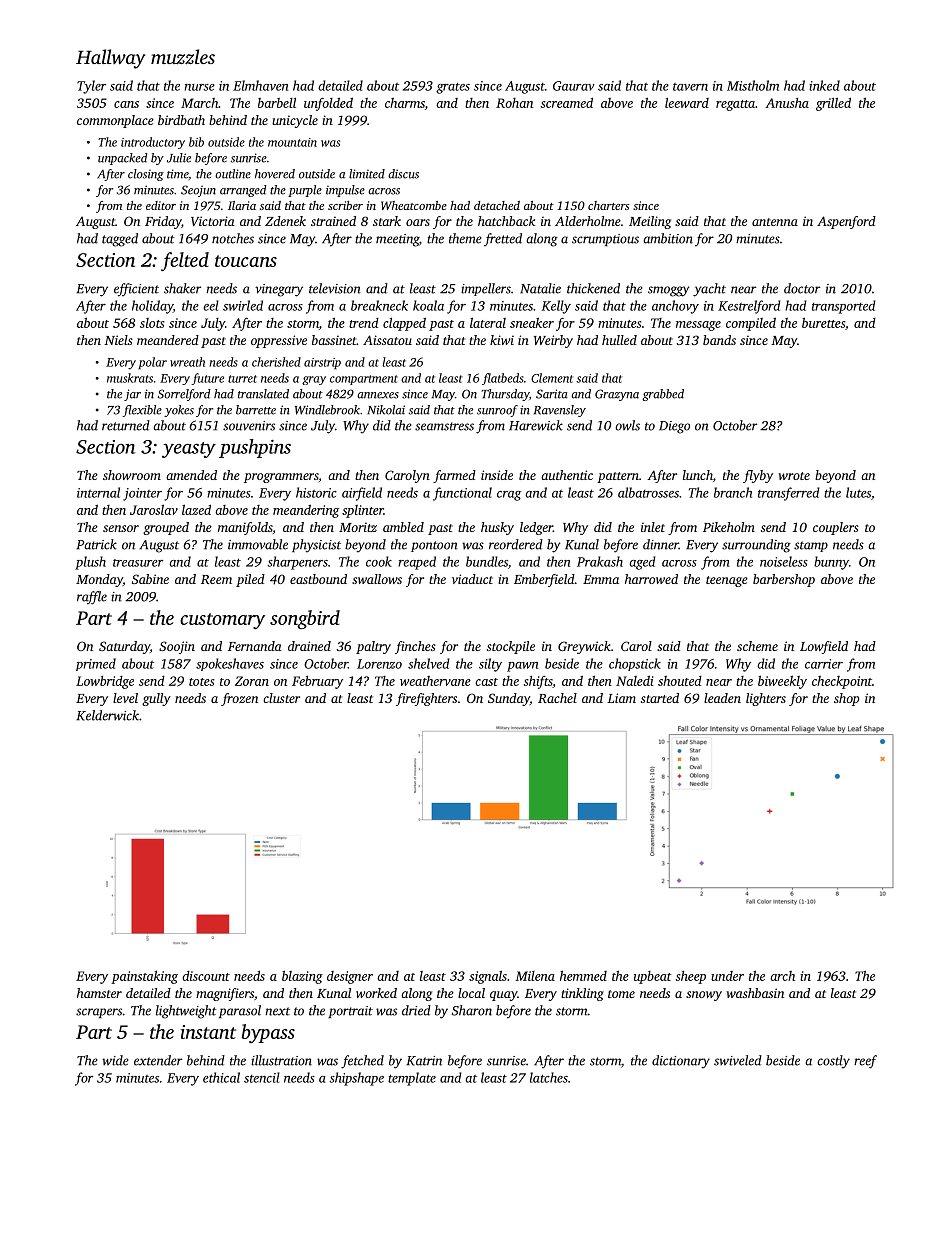  Describe the element at coordinates (775, 222) in the image. I see `antenna` at that location.
